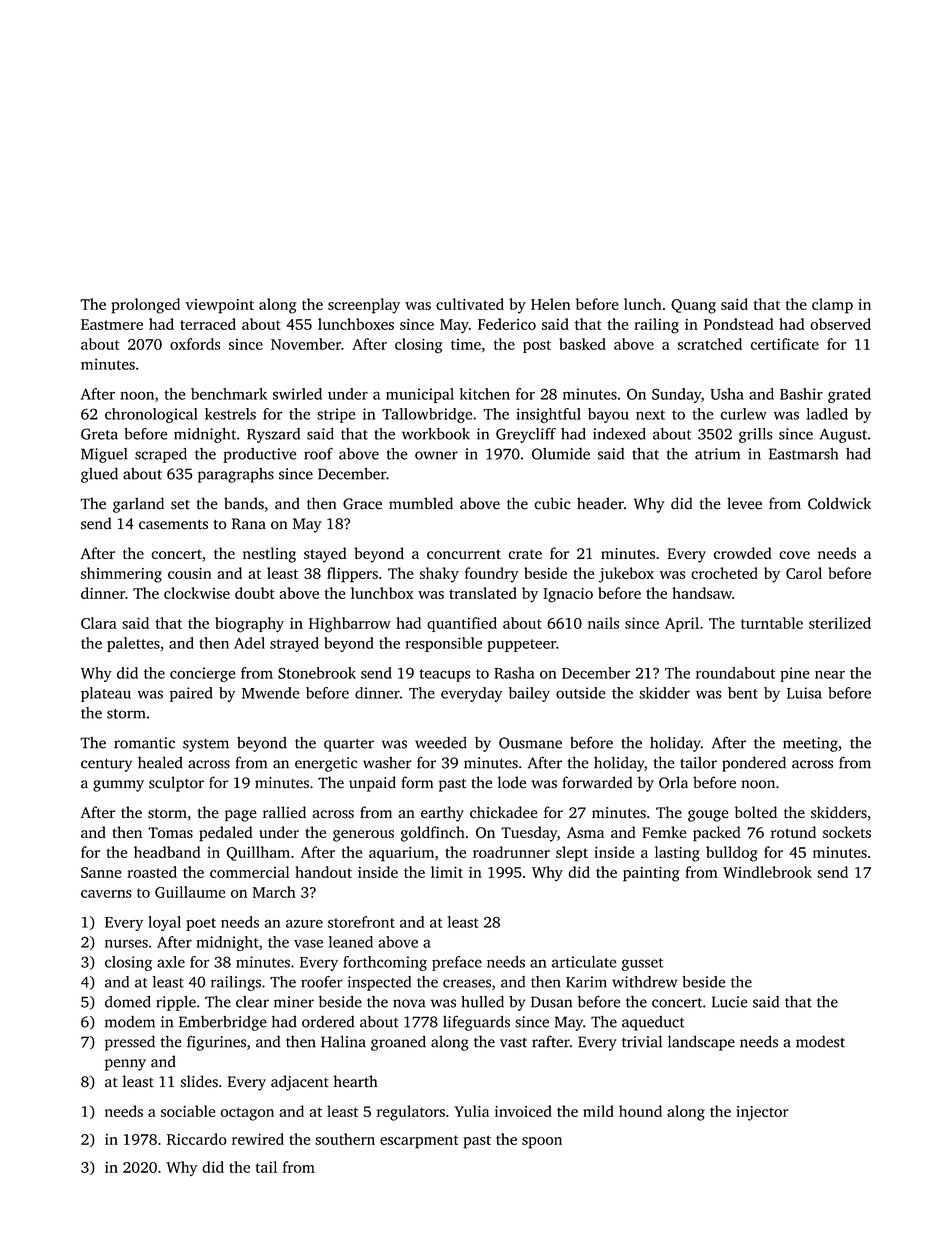  Describe the element at coordinates (220, 306) in the screenshot. I see `viewpoint` at that location.
